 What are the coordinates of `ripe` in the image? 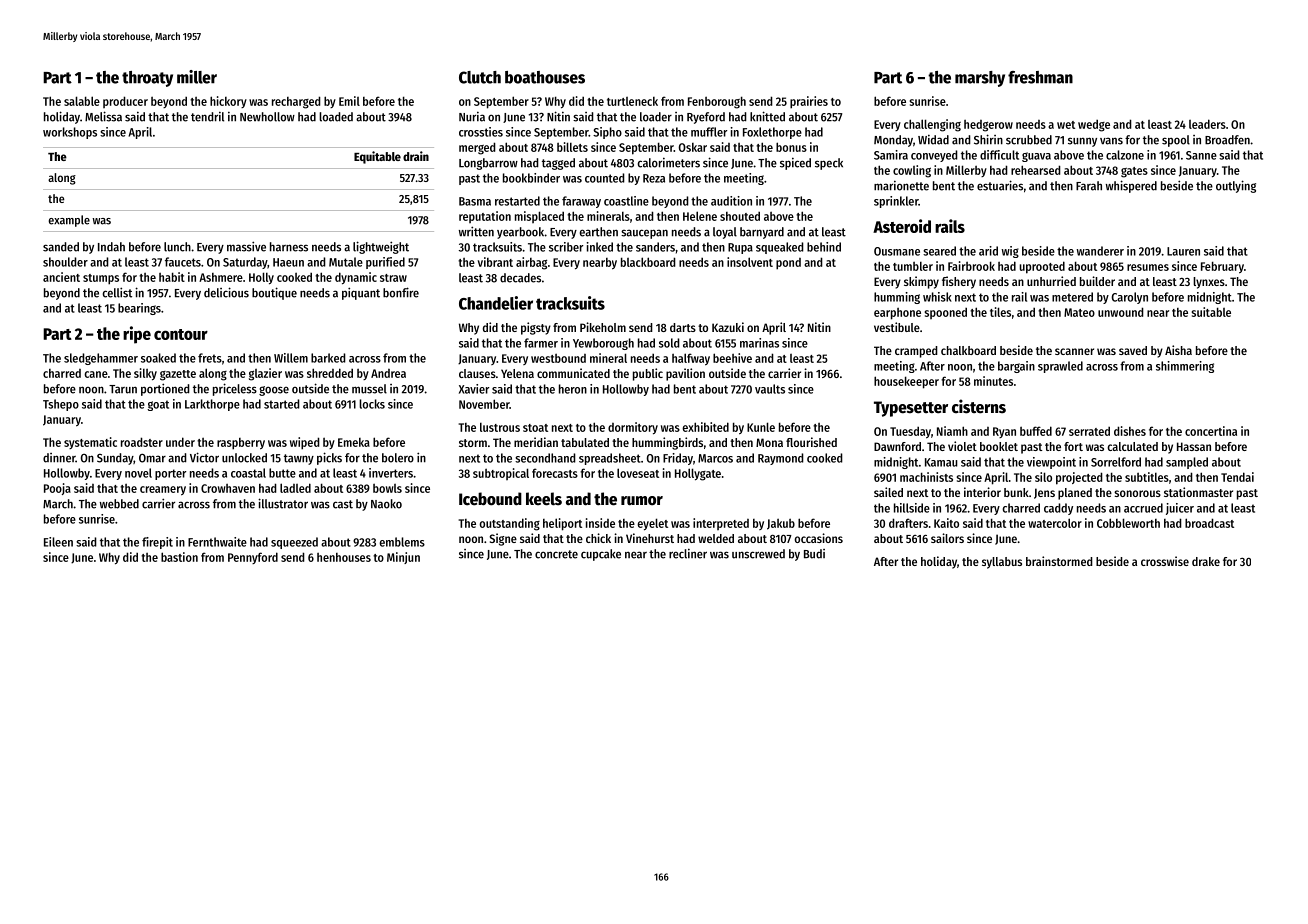 It's located at (137, 335).
